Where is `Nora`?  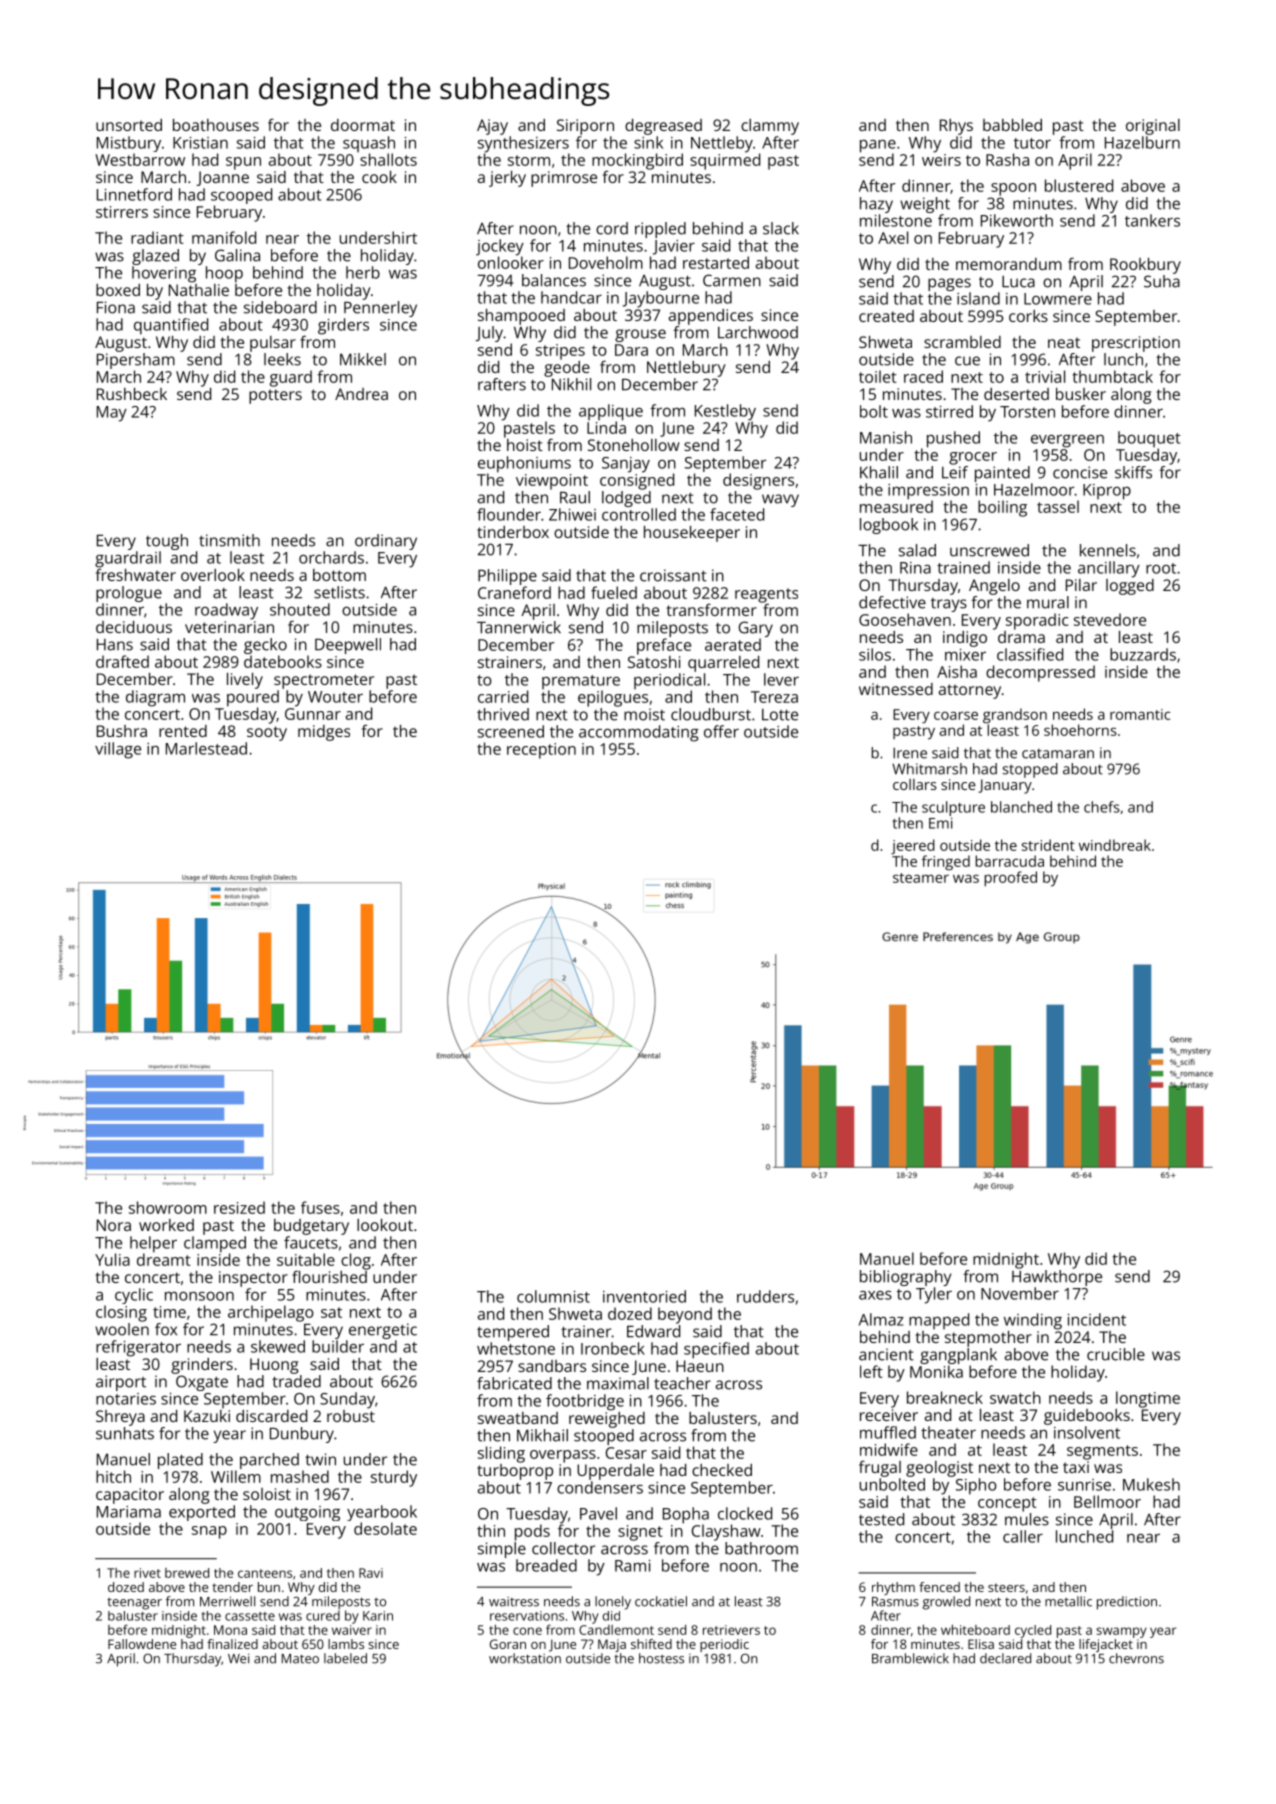
Nora is located at coordinates (114, 1225).
